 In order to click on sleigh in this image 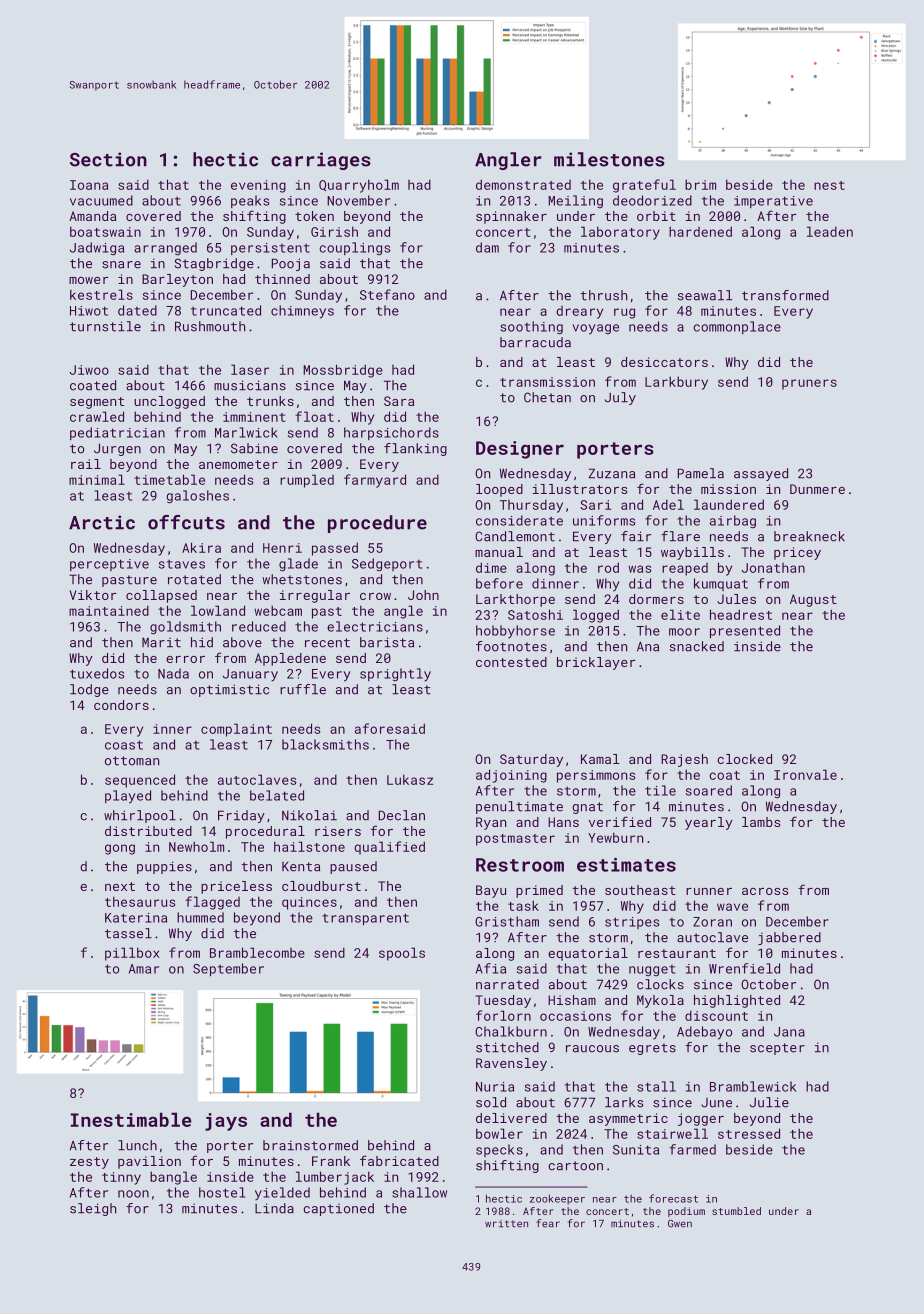, I will do `click(93, 1209)`.
